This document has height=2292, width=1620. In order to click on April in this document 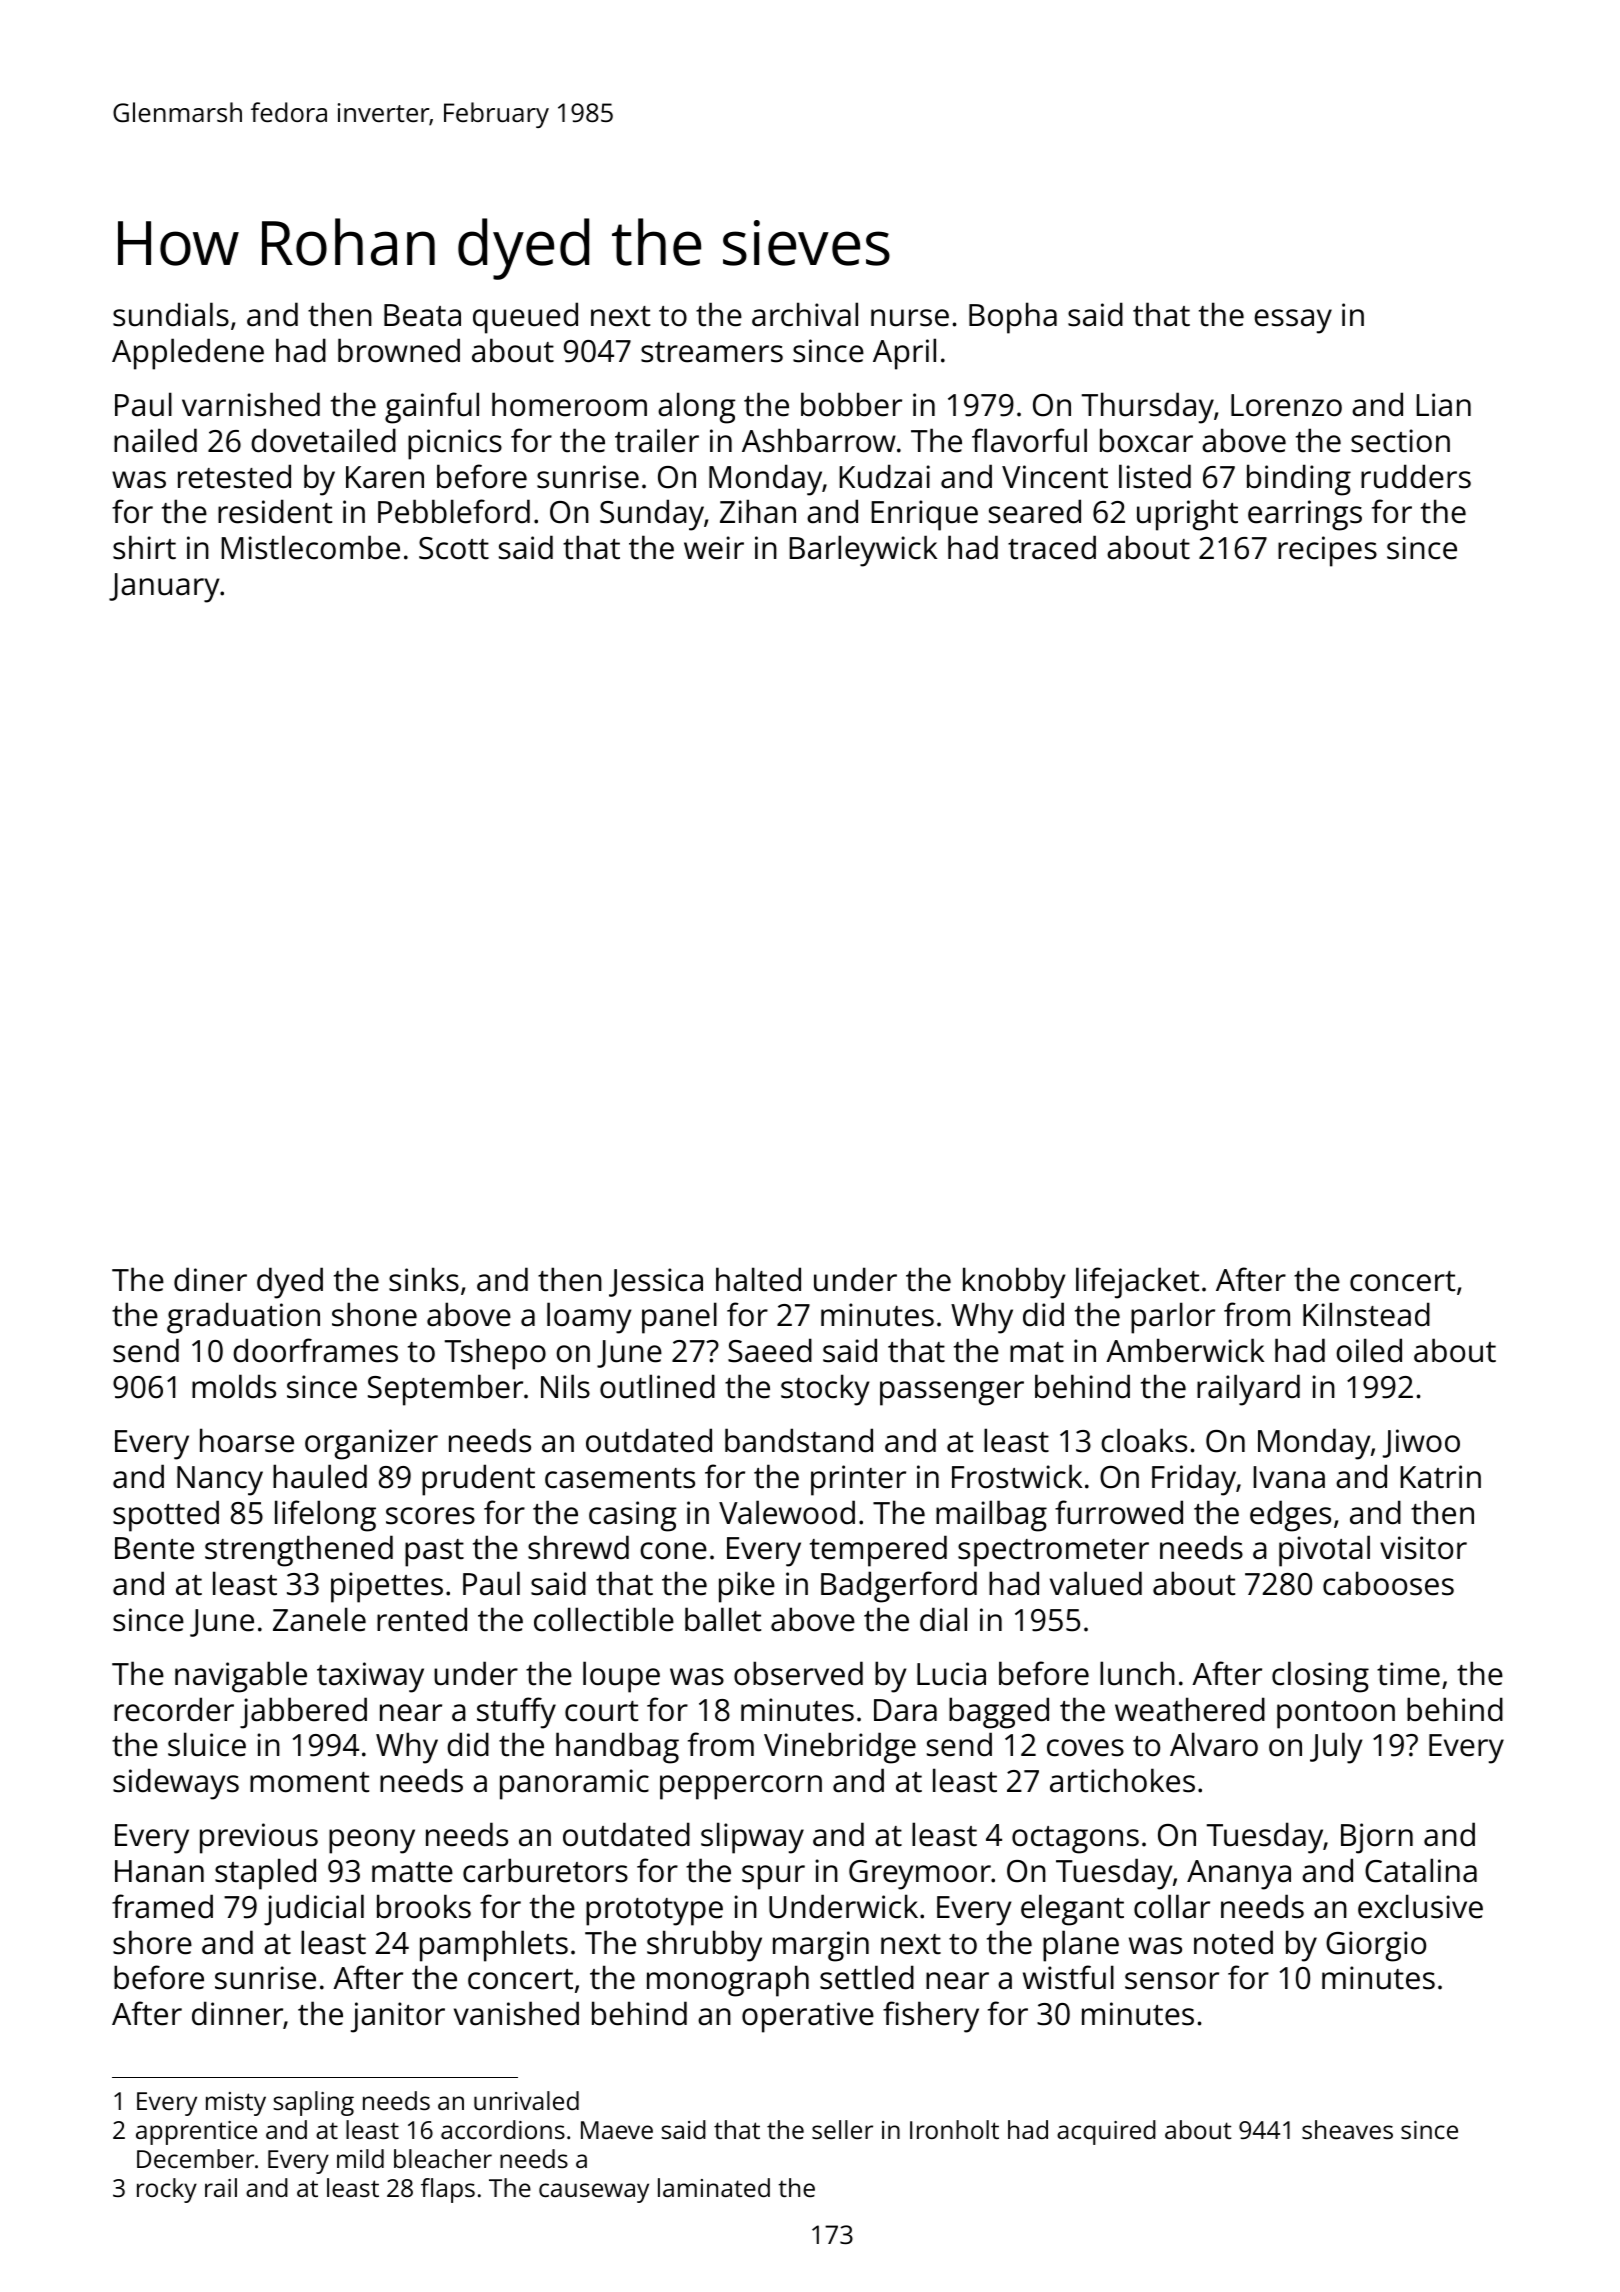, I will do `click(904, 354)`.
